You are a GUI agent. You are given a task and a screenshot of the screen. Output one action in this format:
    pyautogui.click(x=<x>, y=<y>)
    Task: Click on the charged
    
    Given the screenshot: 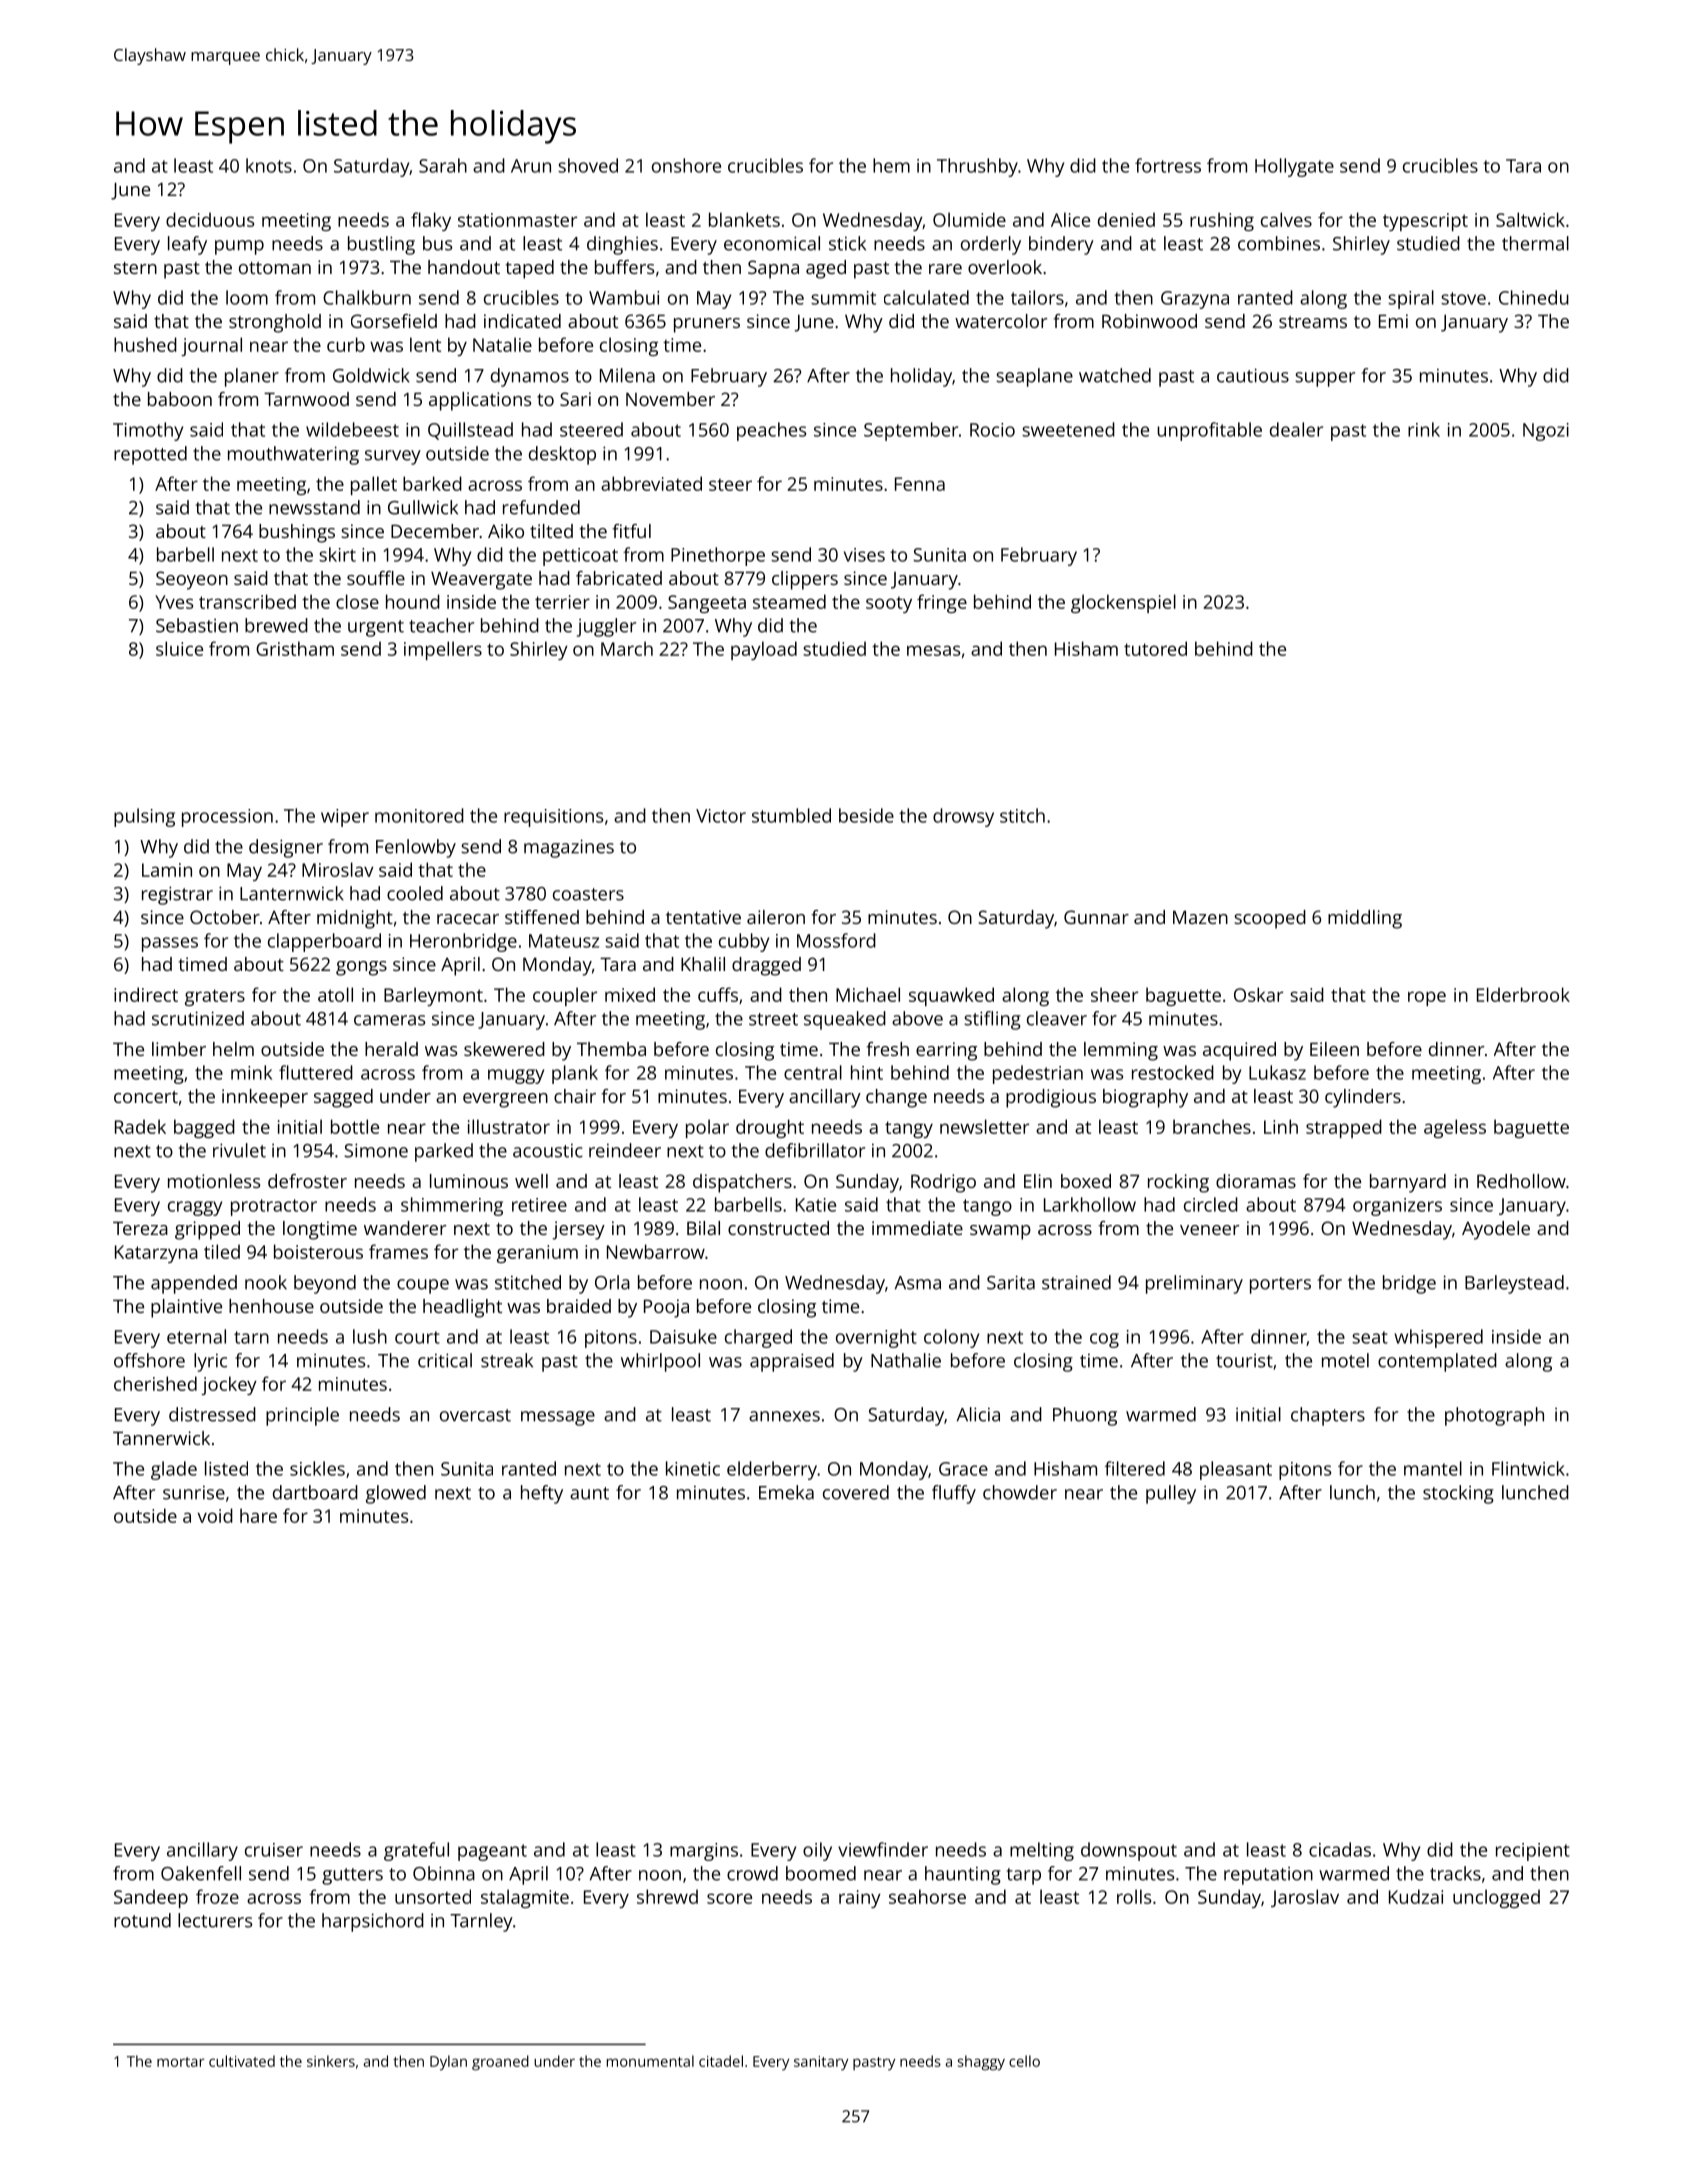 What is the action you would take?
    pyautogui.click(x=758, y=1338)
